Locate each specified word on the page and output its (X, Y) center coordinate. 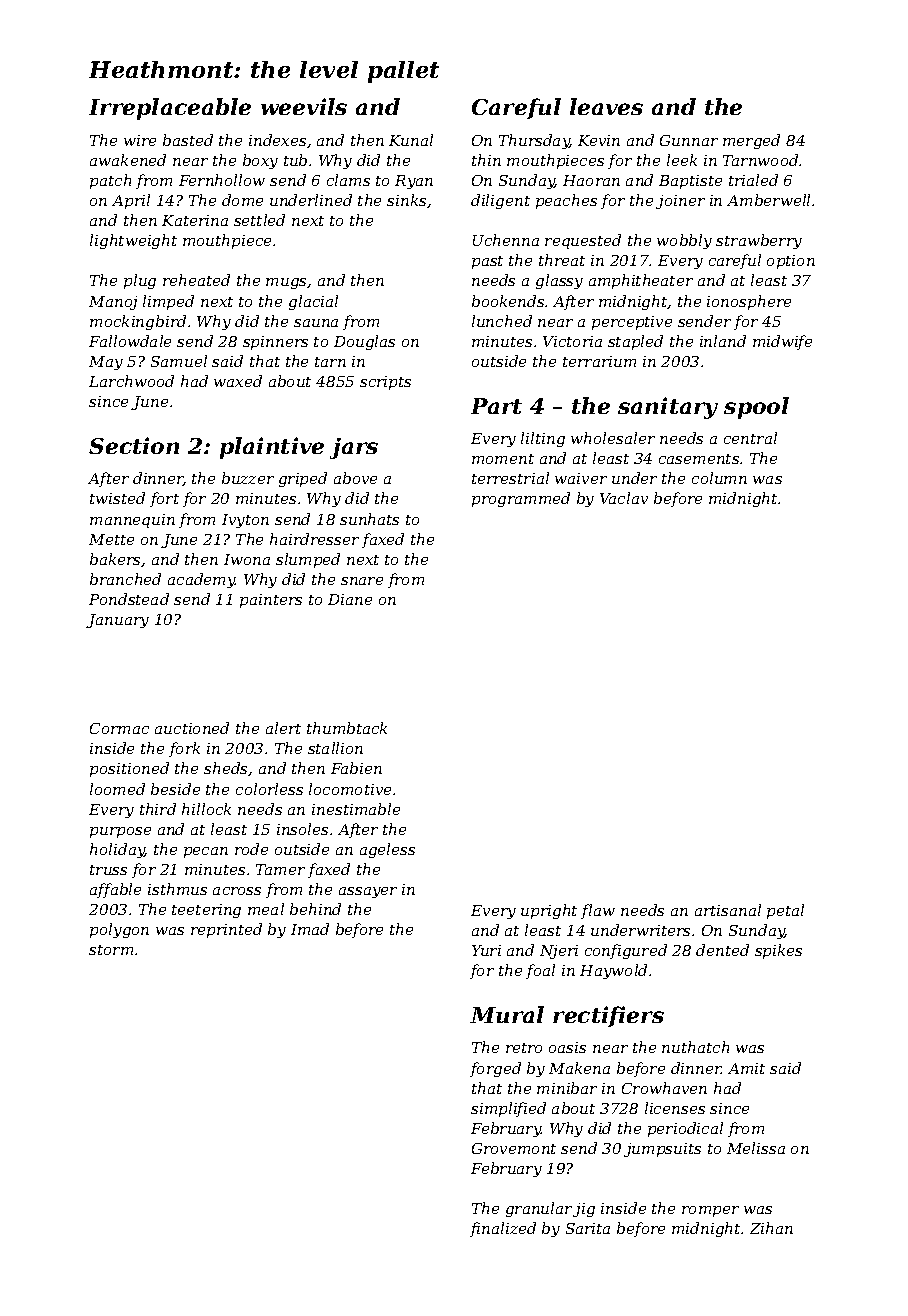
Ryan (414, 182)
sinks (406, 200)
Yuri (486, 950)
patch (110, 181)
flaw (598, 911)
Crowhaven (664, 1088)
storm (111, 950)
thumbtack (347, 728)
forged (495, 1069)
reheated (196, 280)
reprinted (226, 930)
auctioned (192, 728)
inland (723, 341)
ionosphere (749, 302)
